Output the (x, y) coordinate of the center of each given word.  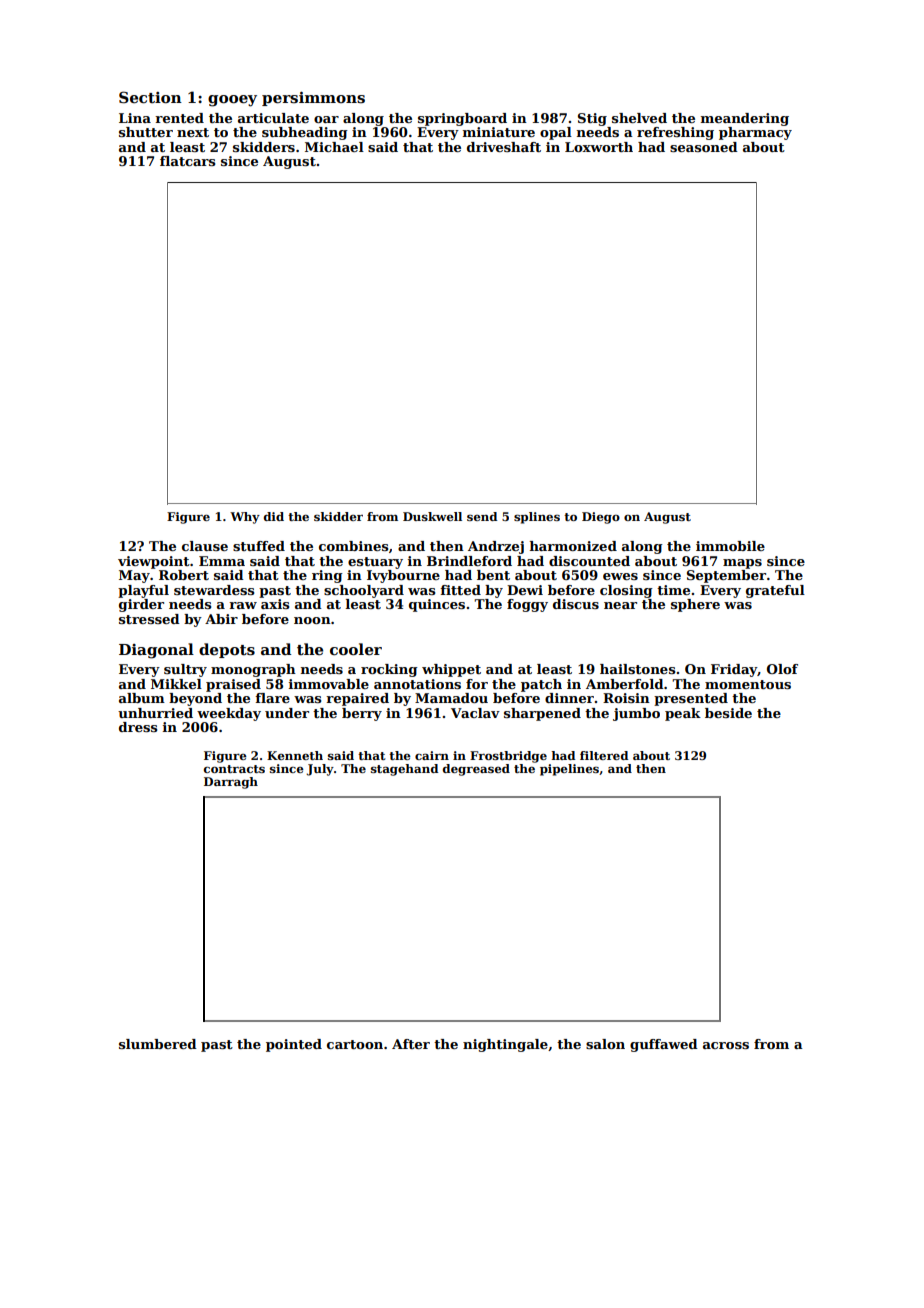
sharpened (542, 714)
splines (537, 518)
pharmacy (755, 133)
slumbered (158, 1044)
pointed (294, 1045)
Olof (782, 669)
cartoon (355, 1044)
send (482, 516)
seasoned (704, 147)
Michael (334, 147)
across (726, 1045)
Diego (601, 518)
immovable (329, 684)
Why (245, 518)
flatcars (187, 161)
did (274, 516)
